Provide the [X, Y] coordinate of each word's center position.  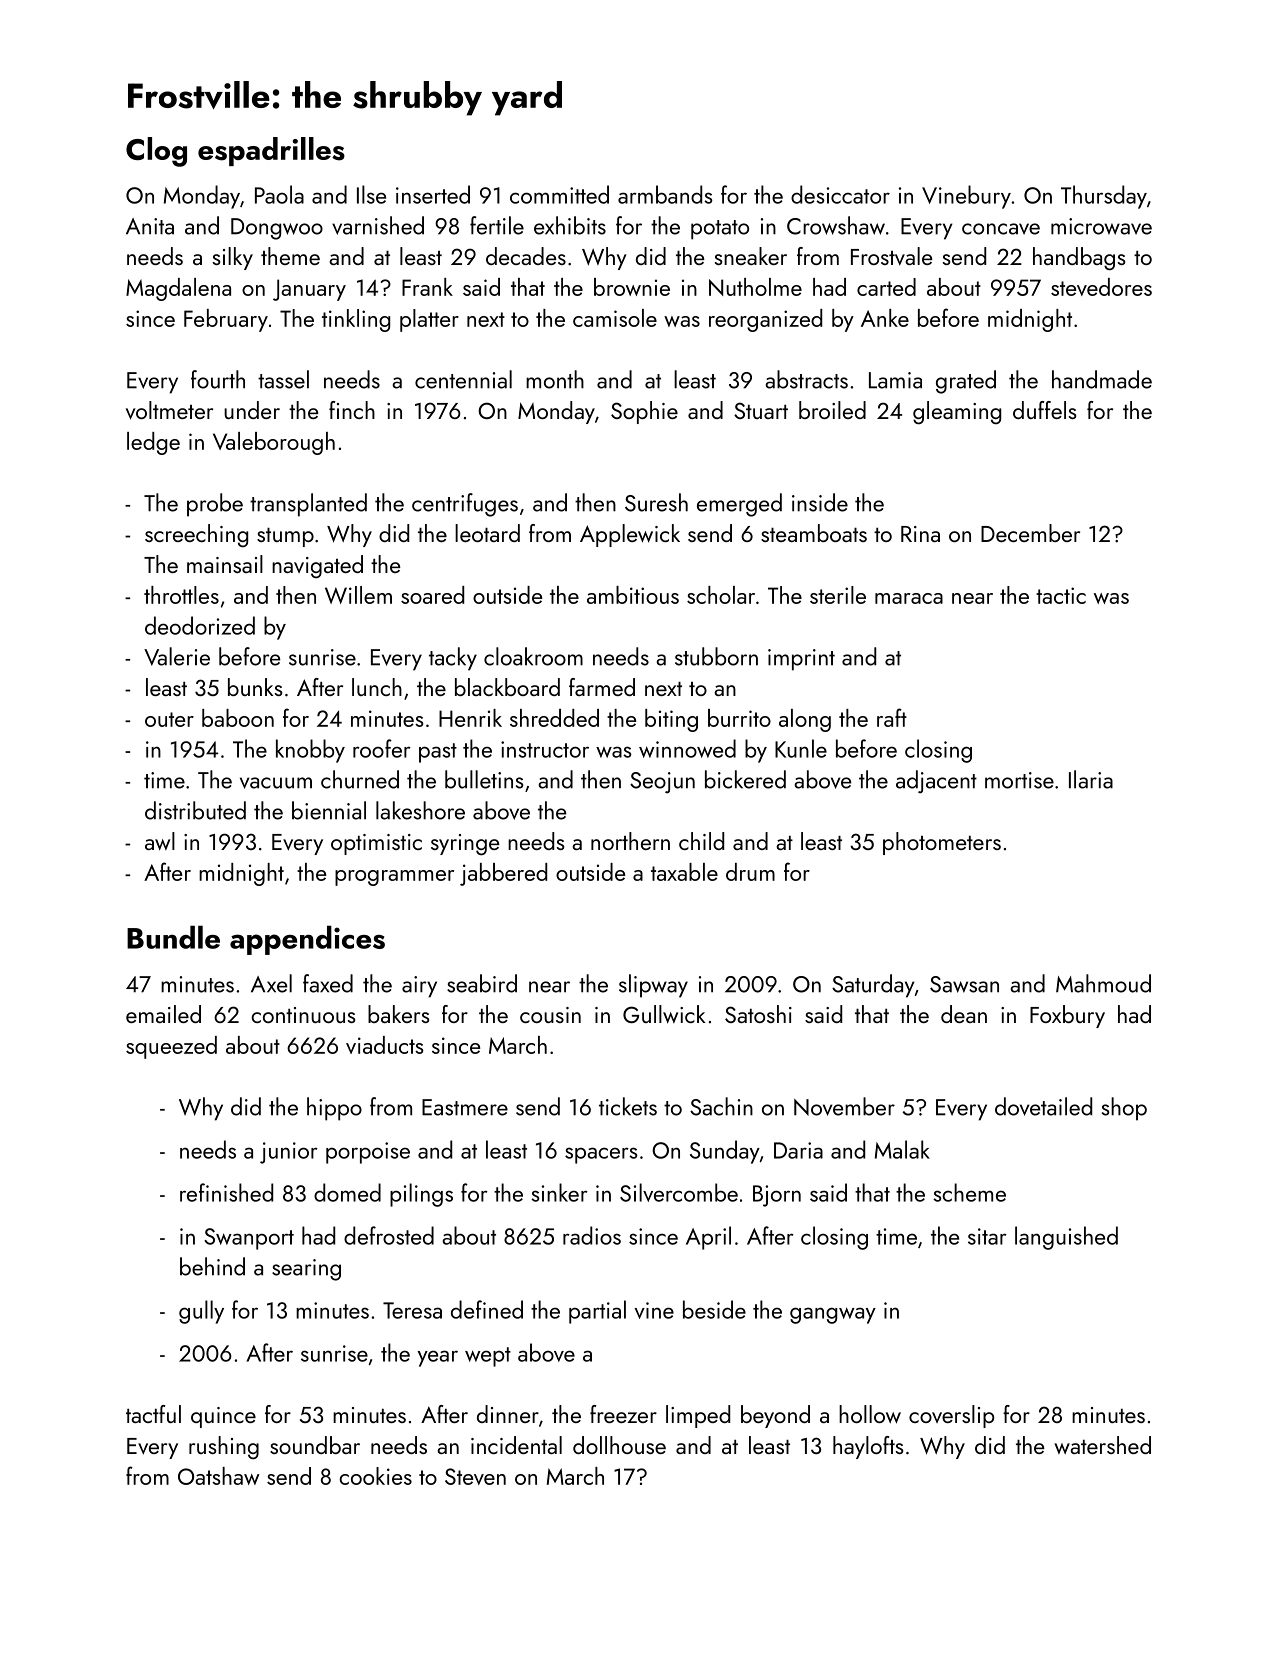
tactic [1061, 595]
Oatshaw [219, 1476]
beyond [775, 1416]
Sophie [644, 412]
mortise [1019, 780]
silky [233, 258]
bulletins [484, 779]
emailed [163, 1014]
